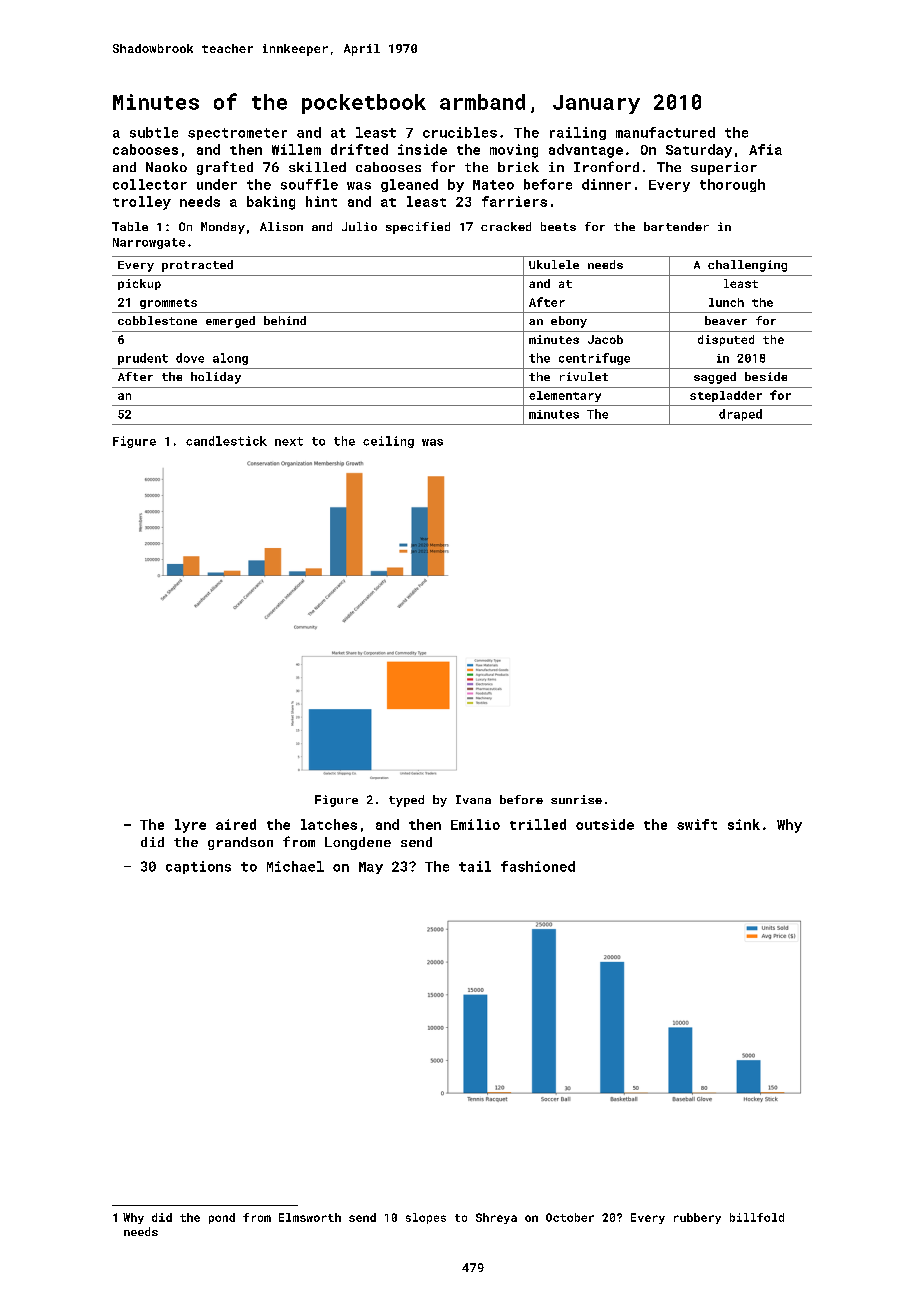  Describe the element at coordinates (473, 799) in the screenshot. I see `Ivana` at that location.
